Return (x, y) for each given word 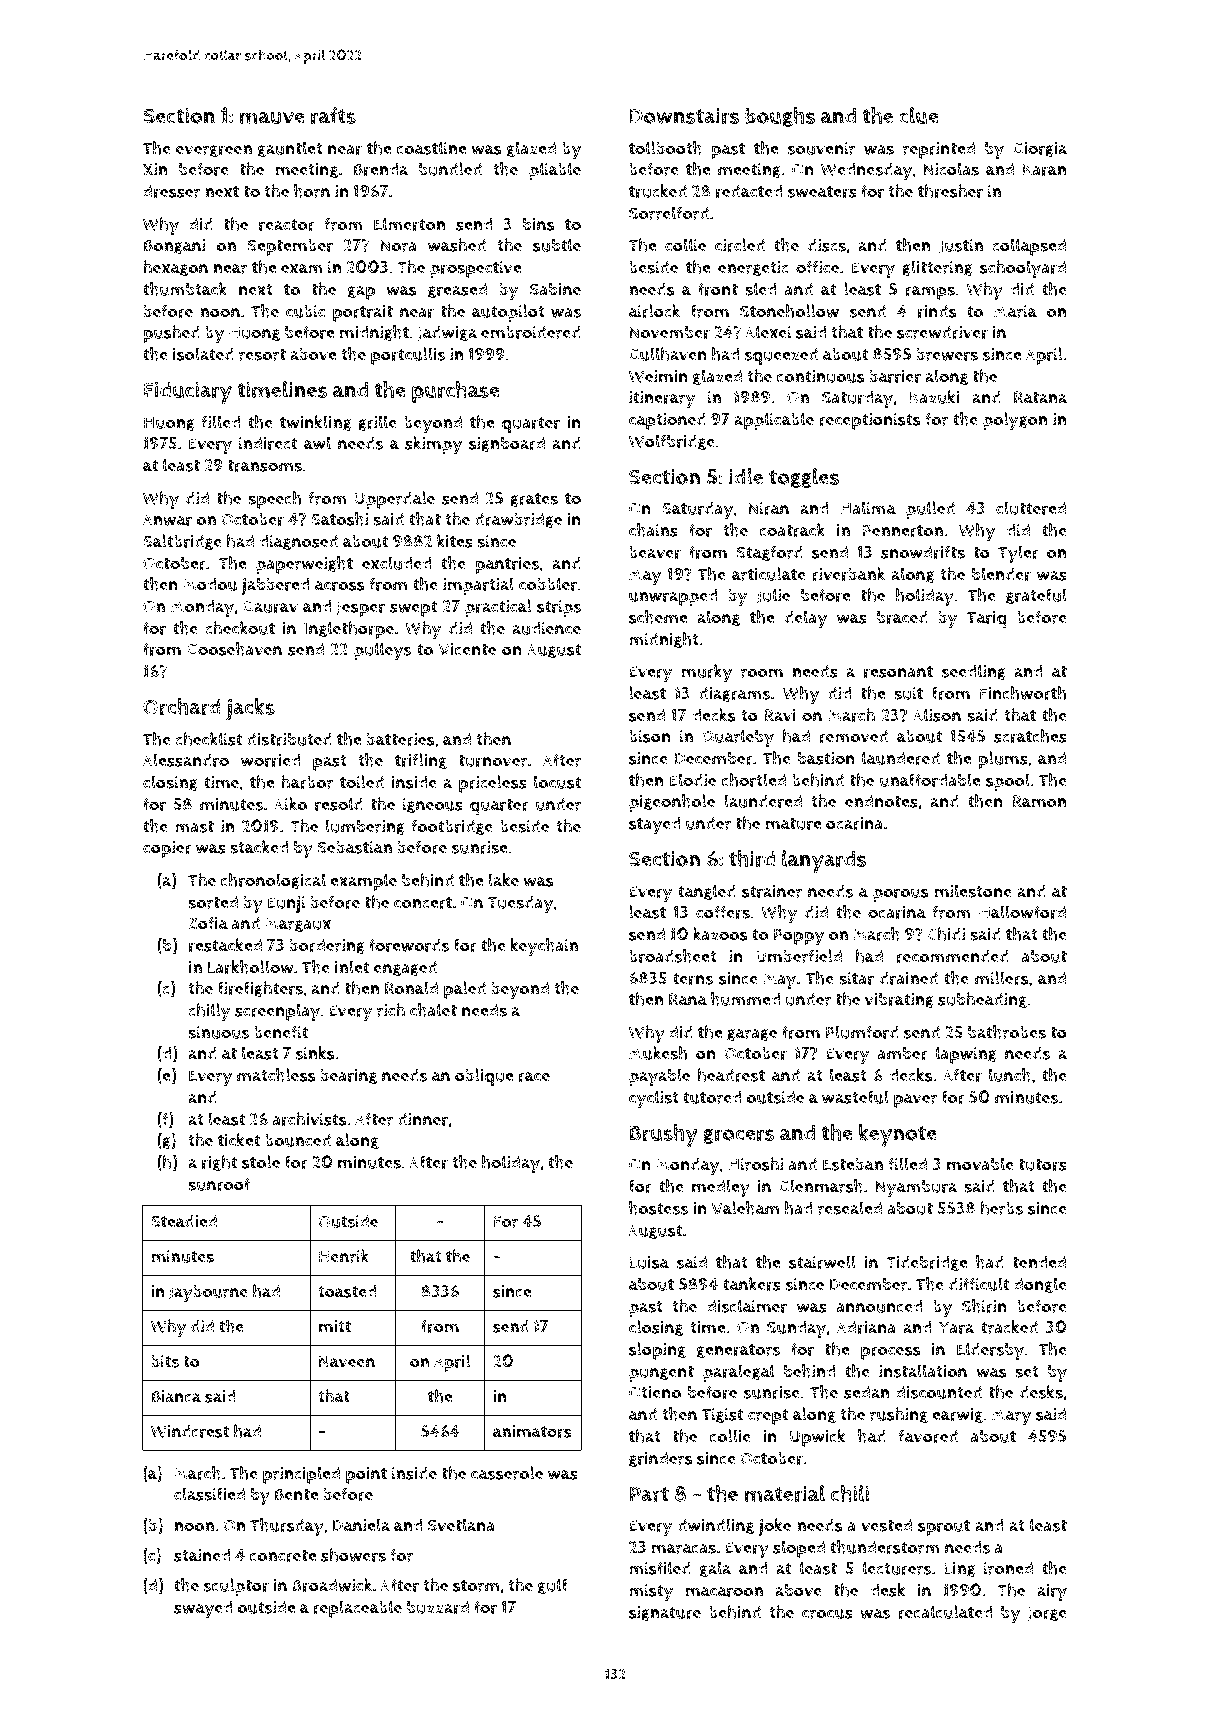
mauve (272, 118)
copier (167, 849)
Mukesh (658, 1053)
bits (165, 1361)
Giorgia (1040, 150)
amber (903, 1053)
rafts (333, 115)
